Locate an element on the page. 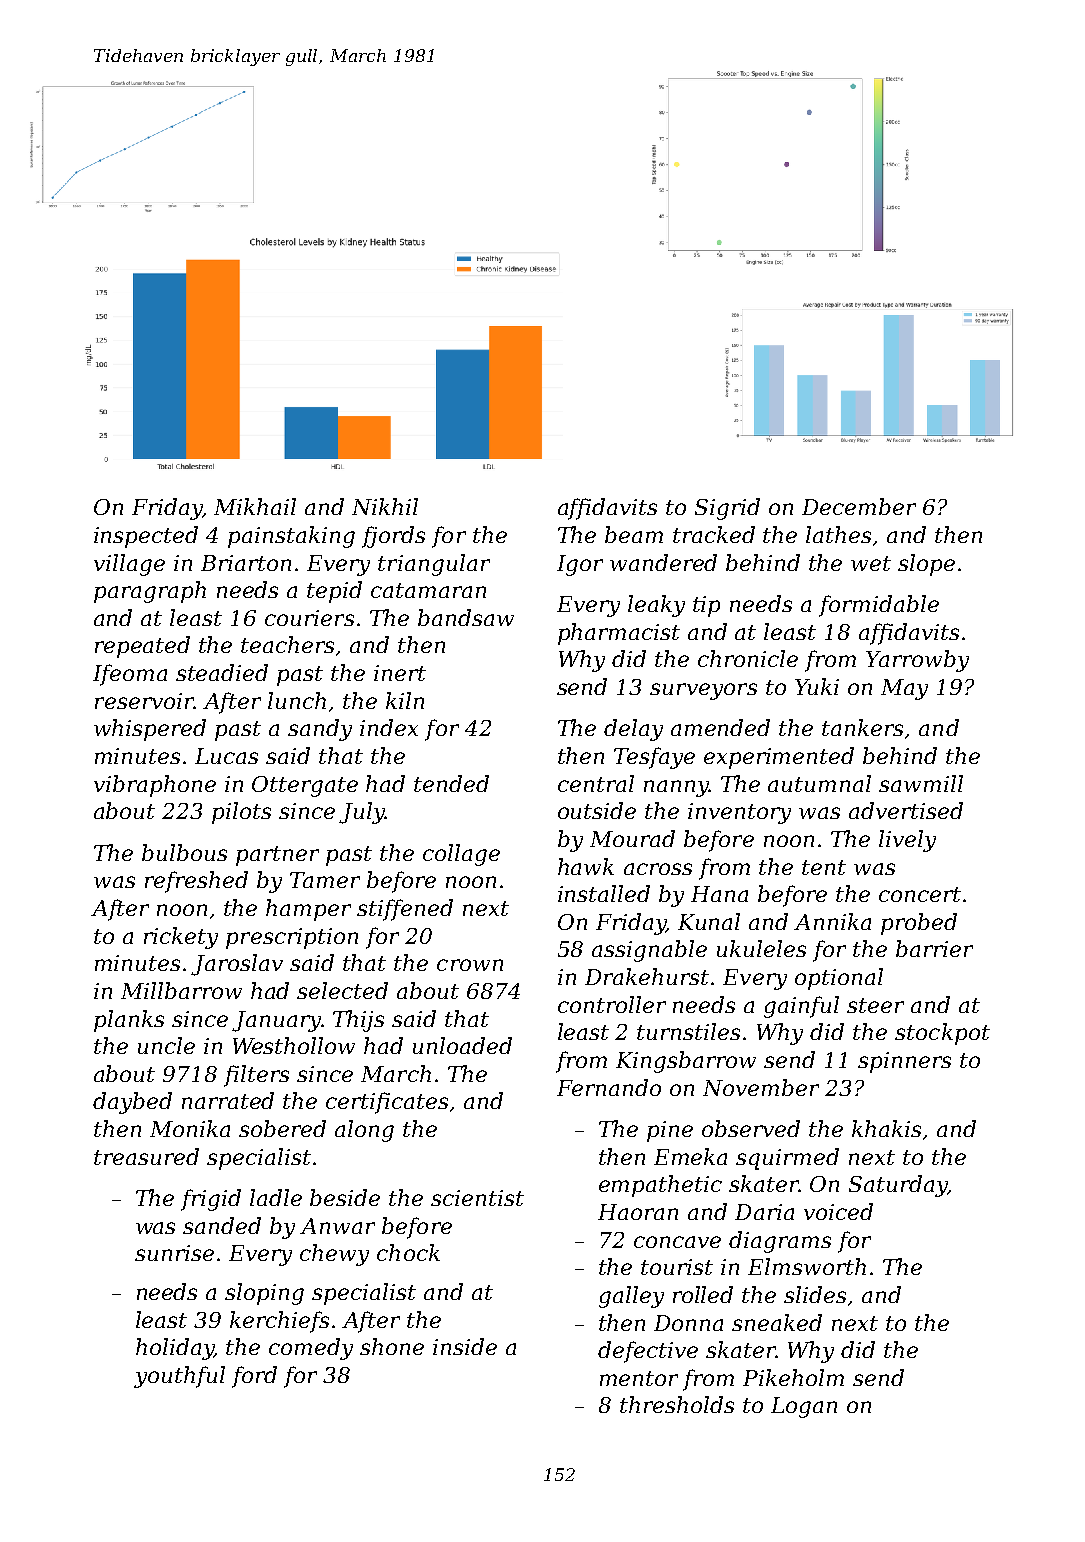 Image resolution: width=1085 pixels, height=1542 pixels. ukuleles is located at coordinates (761, 948).
